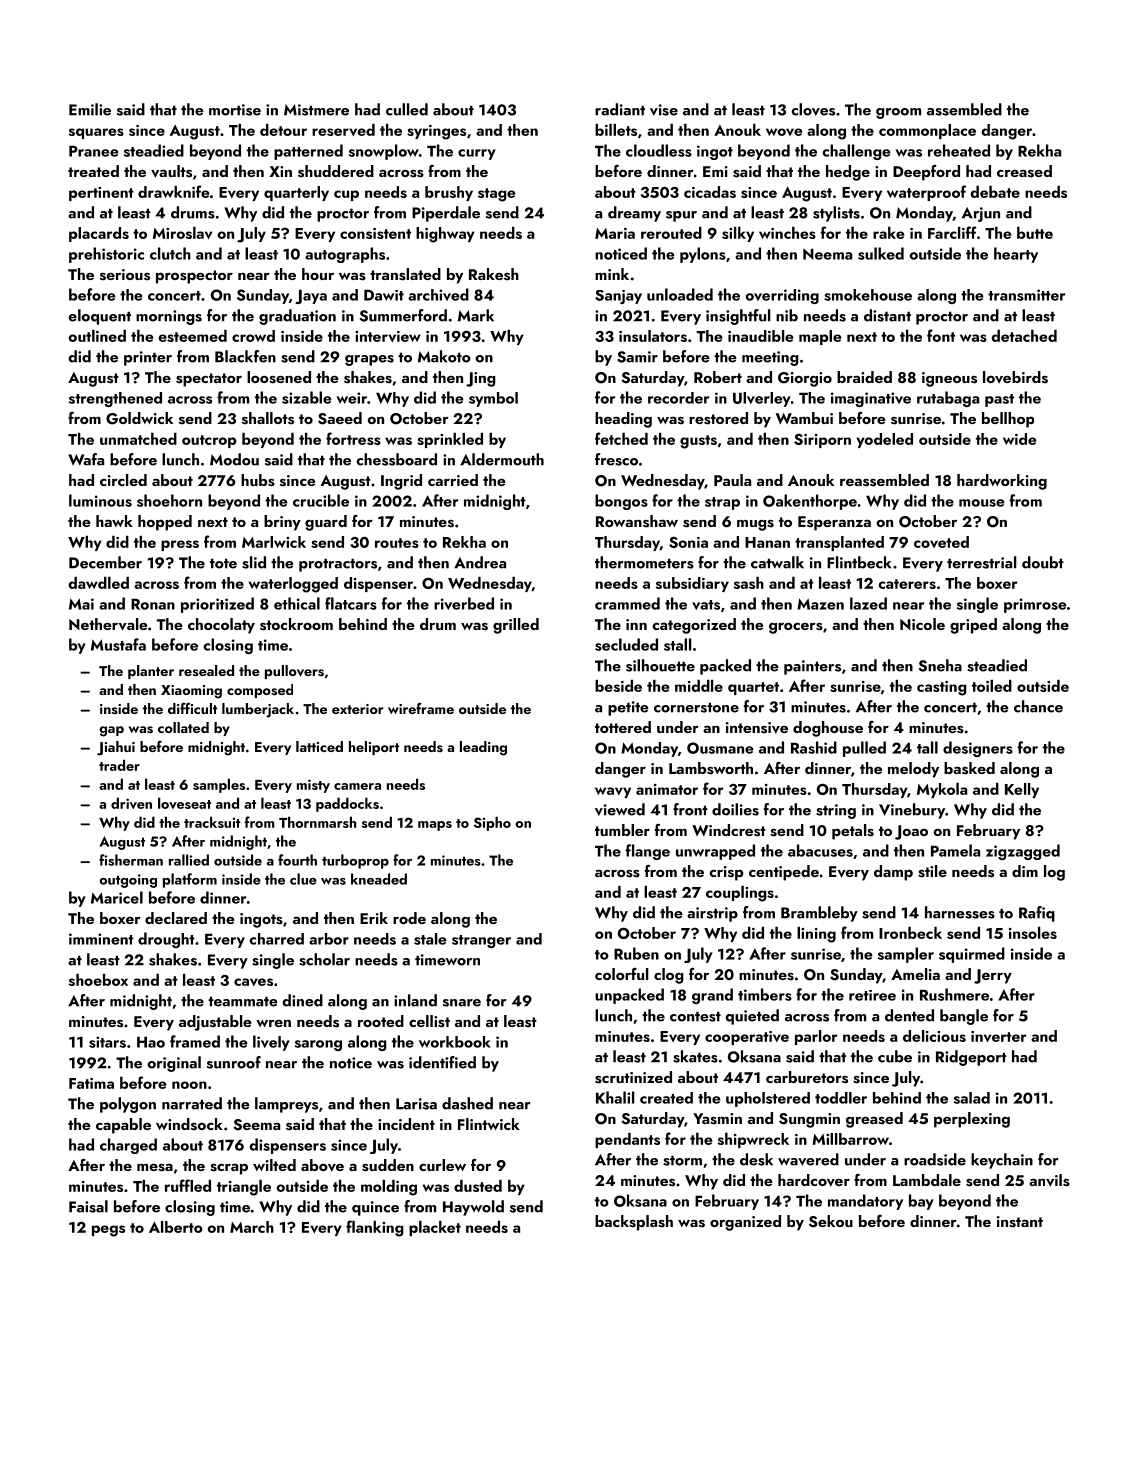 The image size is (1140, 1475). Describe the element at coordinates (1024, 336) in the page. I see `detached` at that location.
